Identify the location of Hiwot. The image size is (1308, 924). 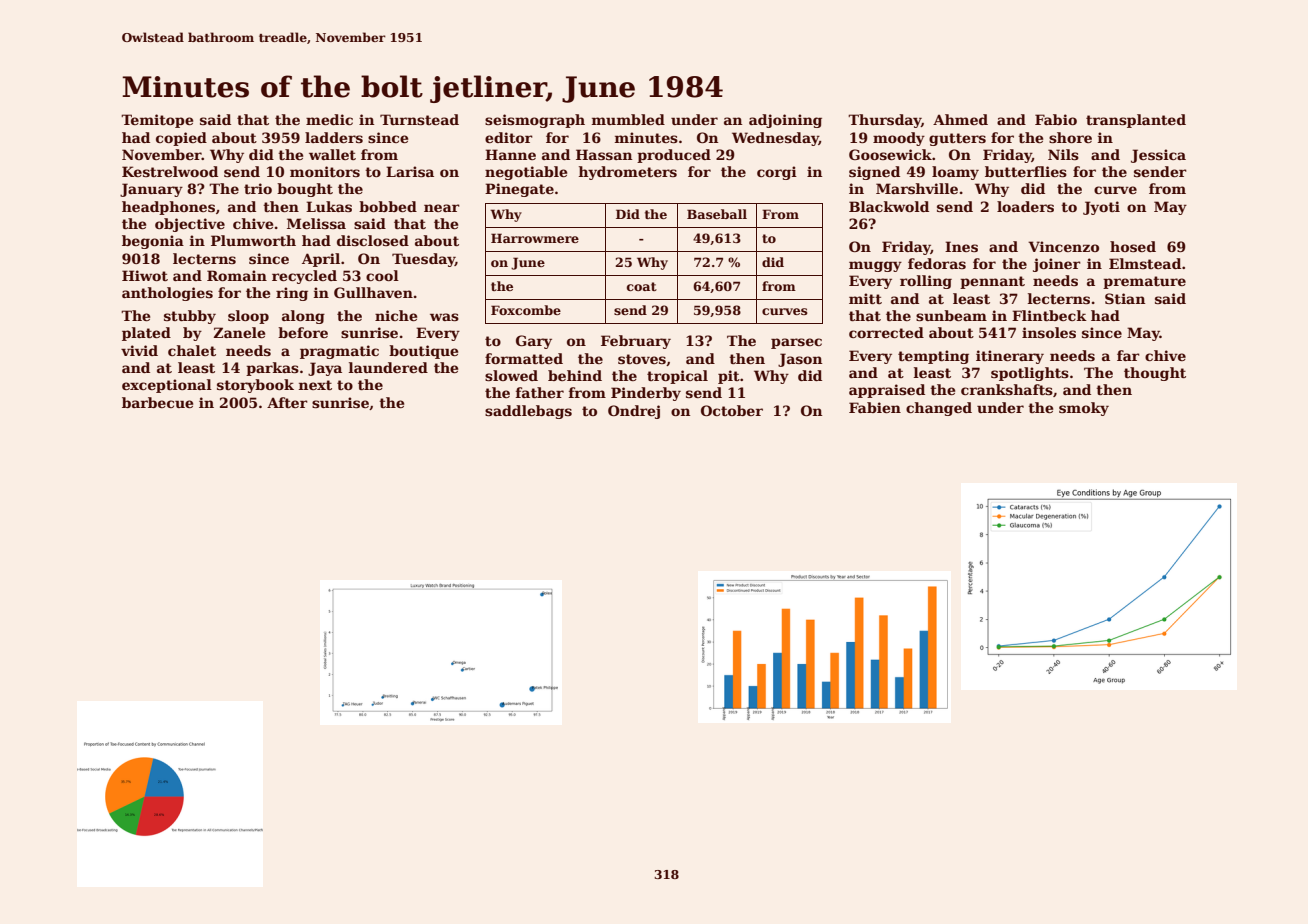
(145, 275).
